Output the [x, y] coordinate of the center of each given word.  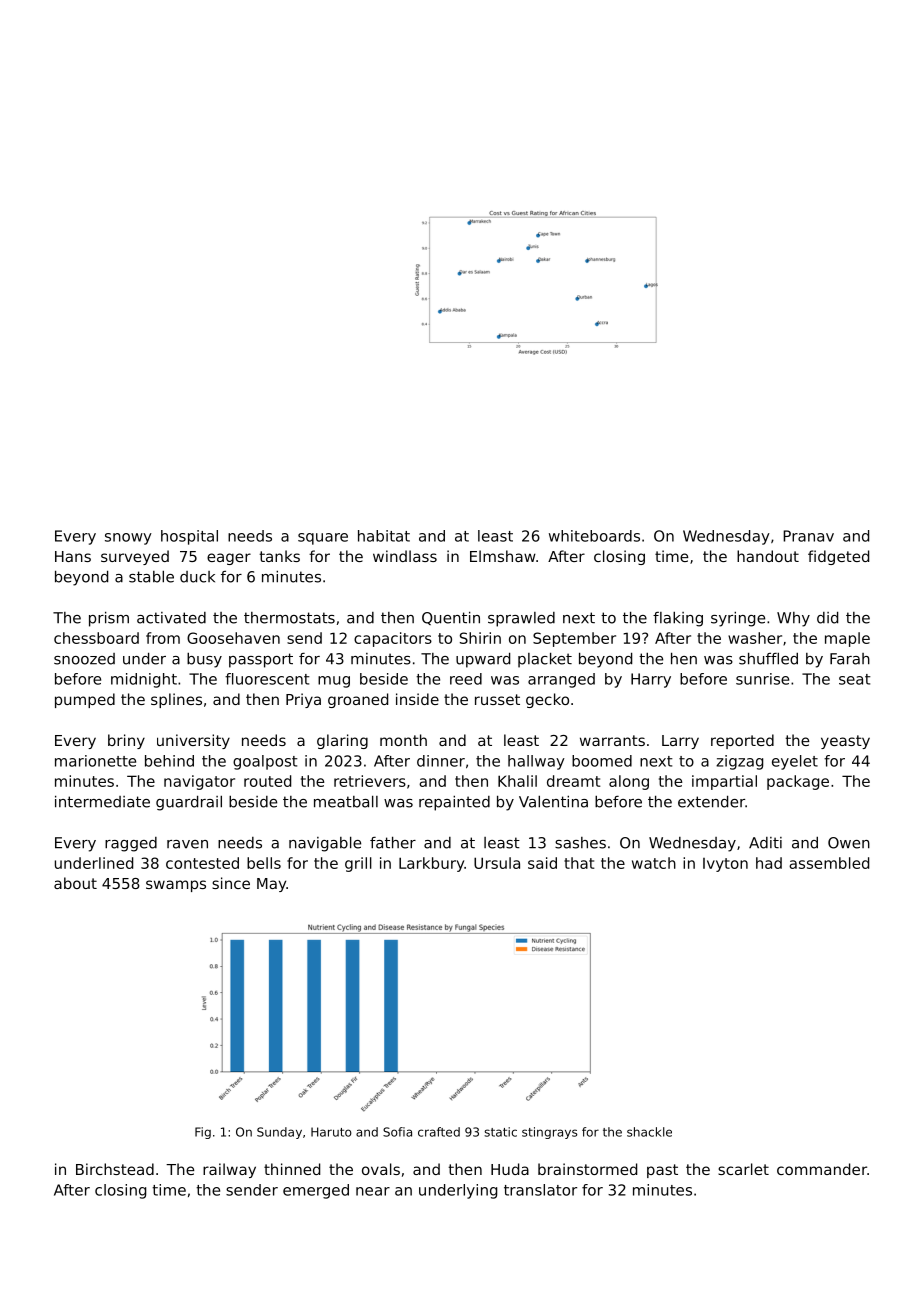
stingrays [549, 1133]
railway [229, 1170]
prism [109, 619]
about [75, 883]
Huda [510, 1169]
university [193, 741]
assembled [829, 863]
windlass [405, 556]
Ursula [497, 863]
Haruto [331, 1132]
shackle [649, 1132]
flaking [678, 619]
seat [855, 679]
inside [417, 699]
